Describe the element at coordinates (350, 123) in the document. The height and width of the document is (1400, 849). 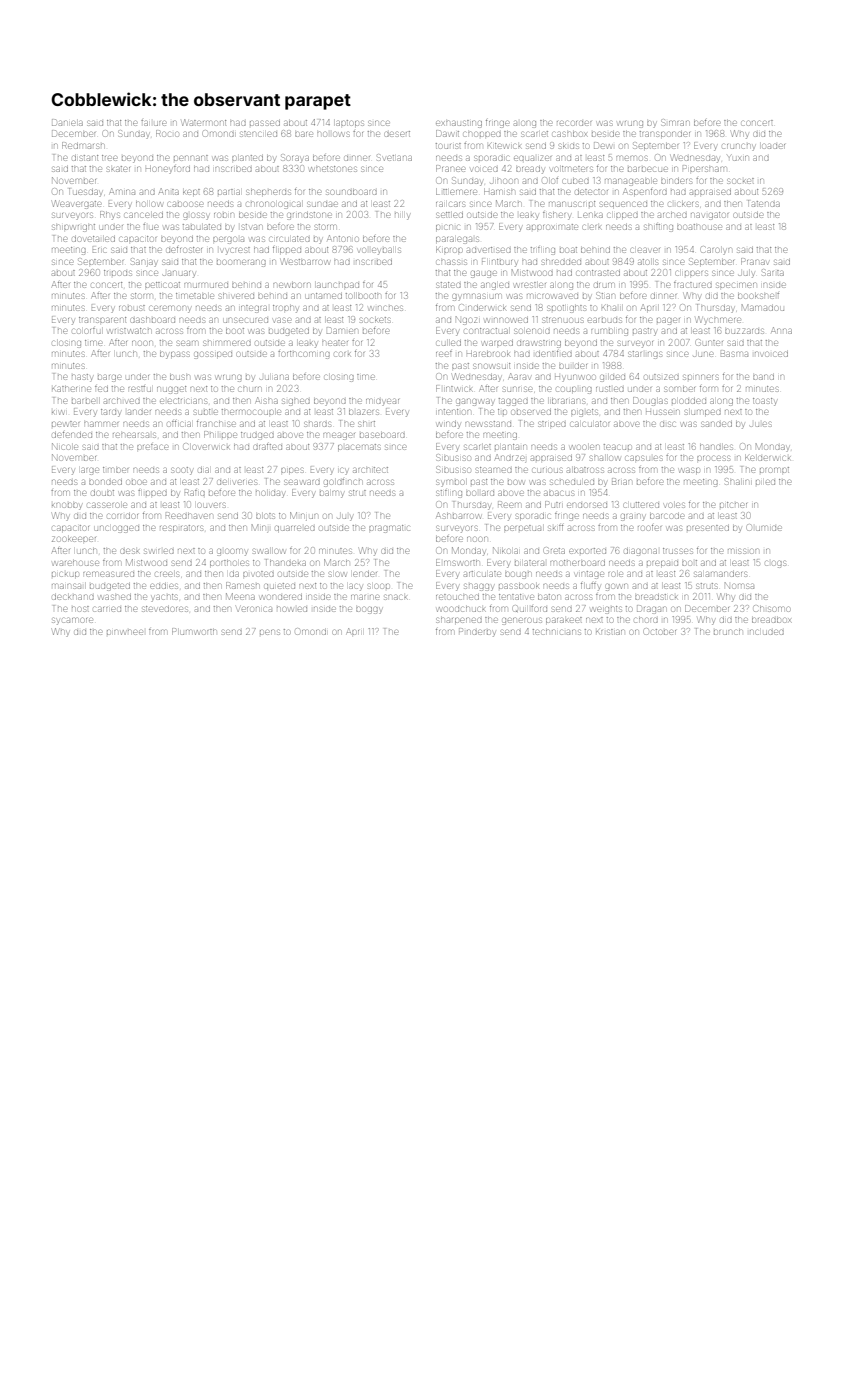
I see `laptops` at that location.
